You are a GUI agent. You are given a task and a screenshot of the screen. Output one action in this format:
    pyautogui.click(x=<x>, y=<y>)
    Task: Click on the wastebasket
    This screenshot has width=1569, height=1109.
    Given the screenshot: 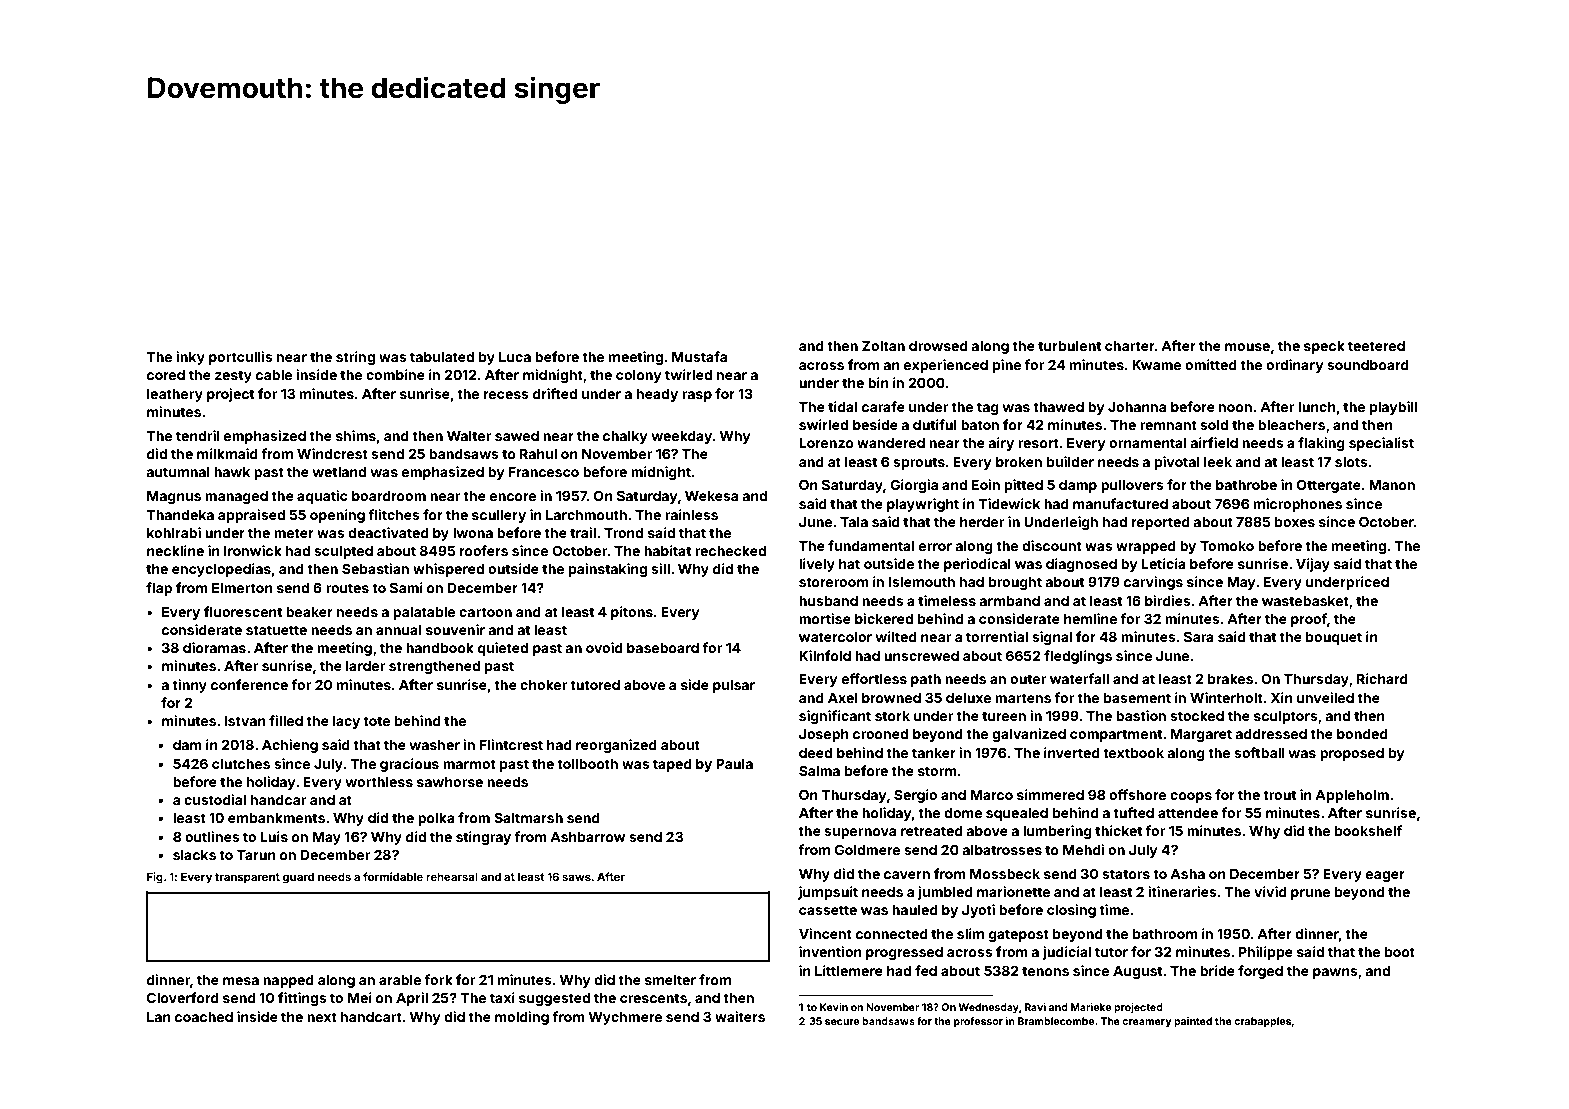 What is the action you would take?
    pyautogui.click(x=1305, y=601)
